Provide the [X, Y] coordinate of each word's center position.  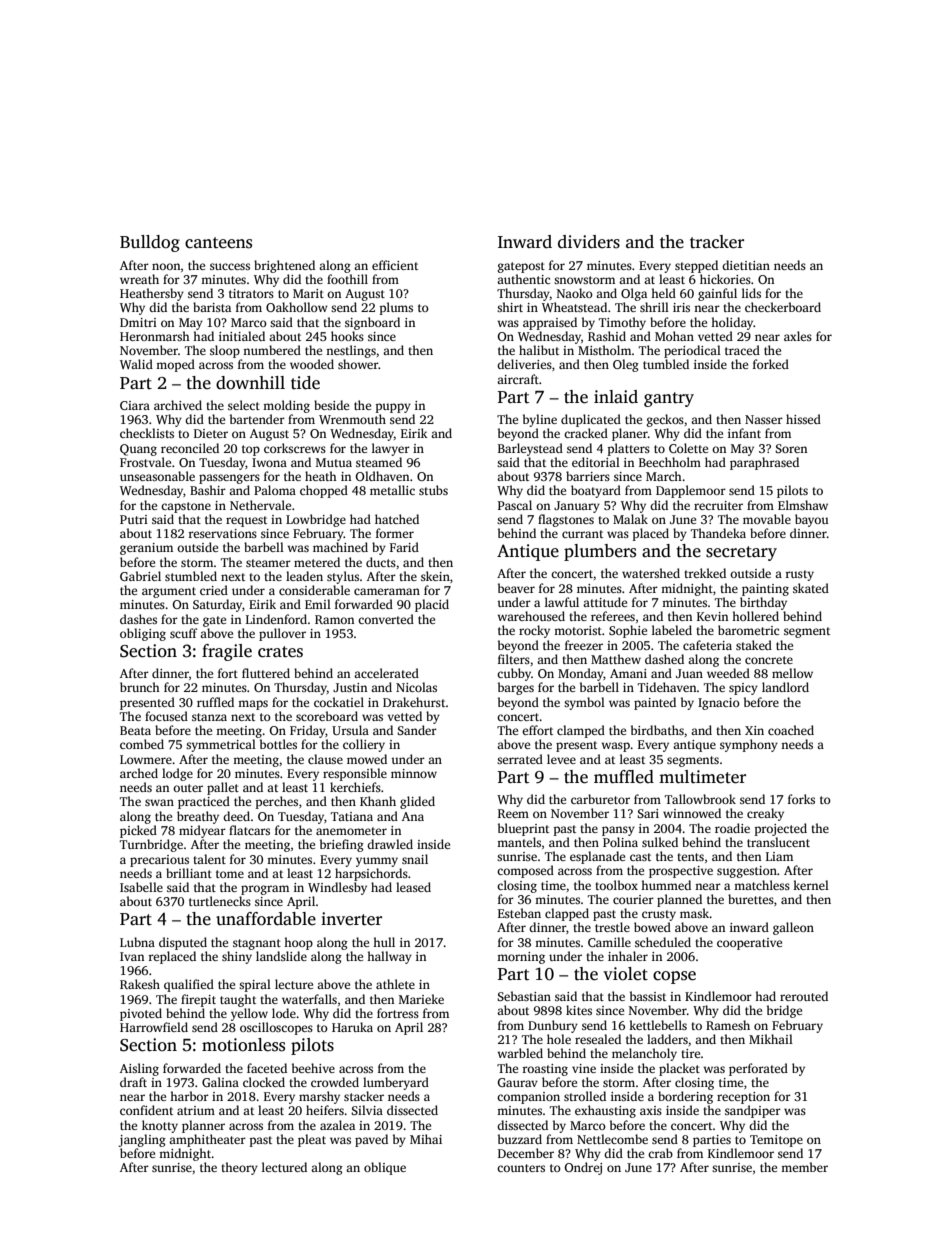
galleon [793, 928]
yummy [377, 862]
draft [133, 1082]
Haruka [352, 1027]
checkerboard [783, 307]
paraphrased [764, 463]
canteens [218, 243]
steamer [268, 563]
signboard [372, 323]
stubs [433, 490]
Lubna [137, 942]
